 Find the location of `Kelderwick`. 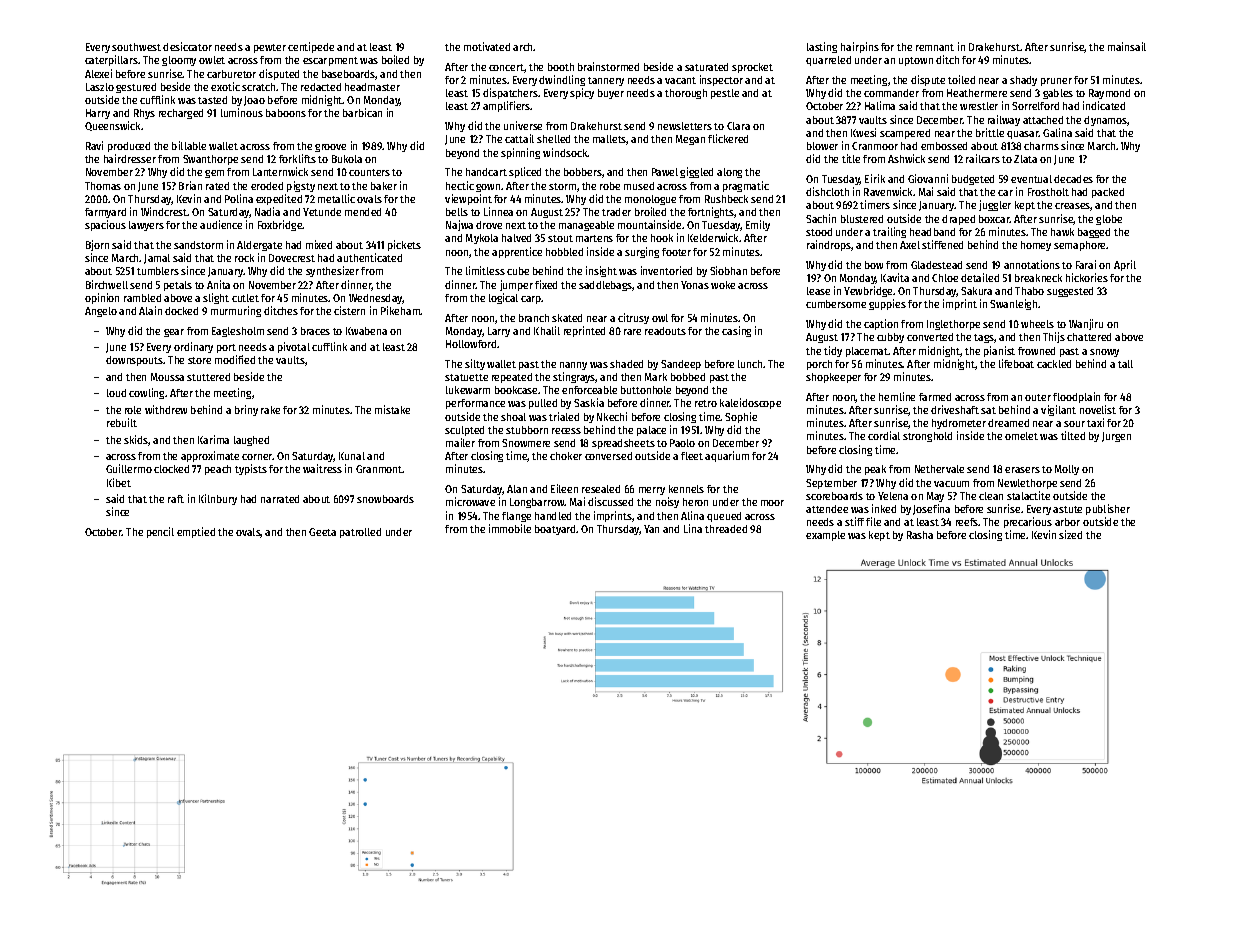

Kelderwick is located at coordinates (713, 237).
